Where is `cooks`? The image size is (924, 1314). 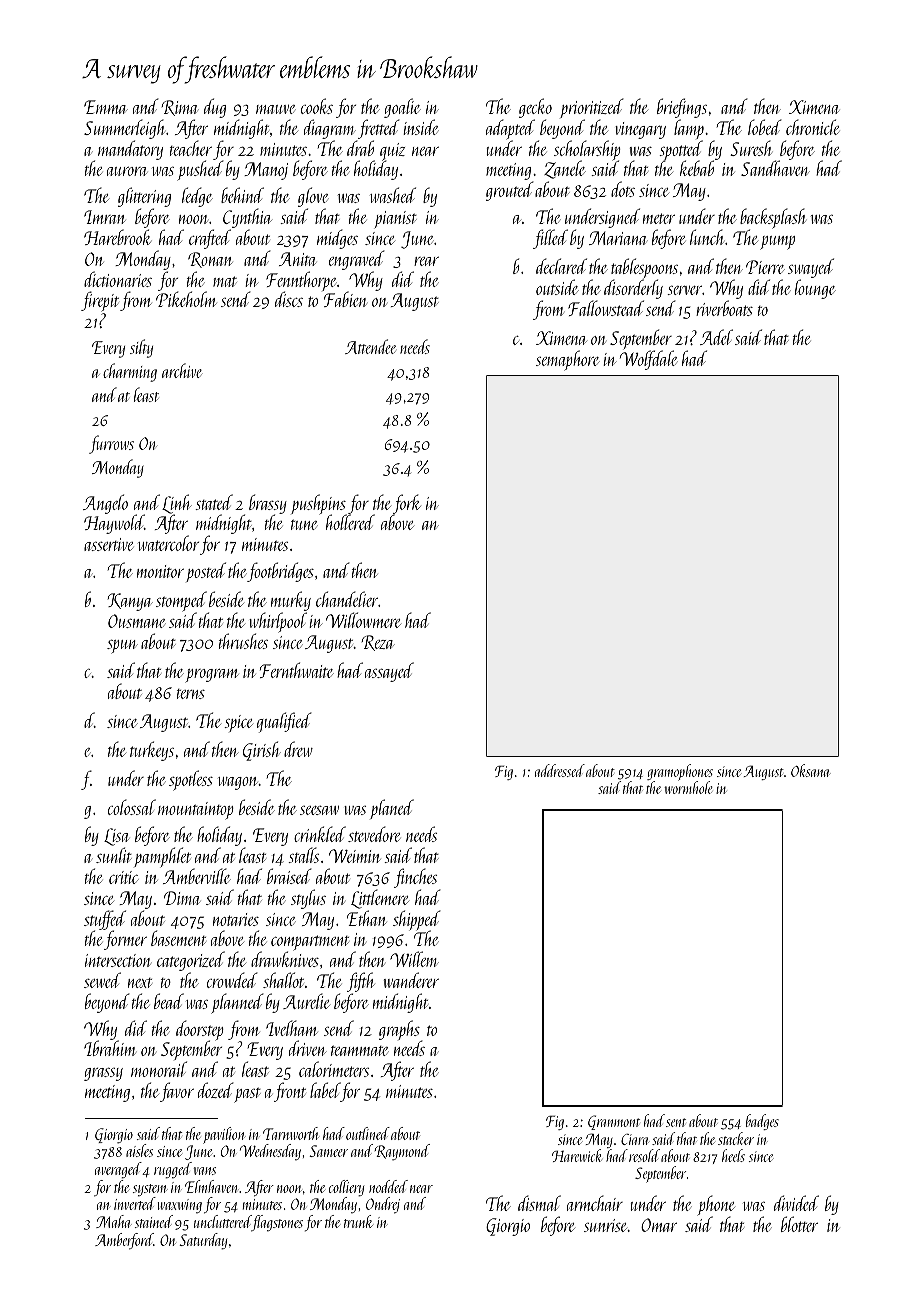 cooks is located at coordinates (317, 106).
